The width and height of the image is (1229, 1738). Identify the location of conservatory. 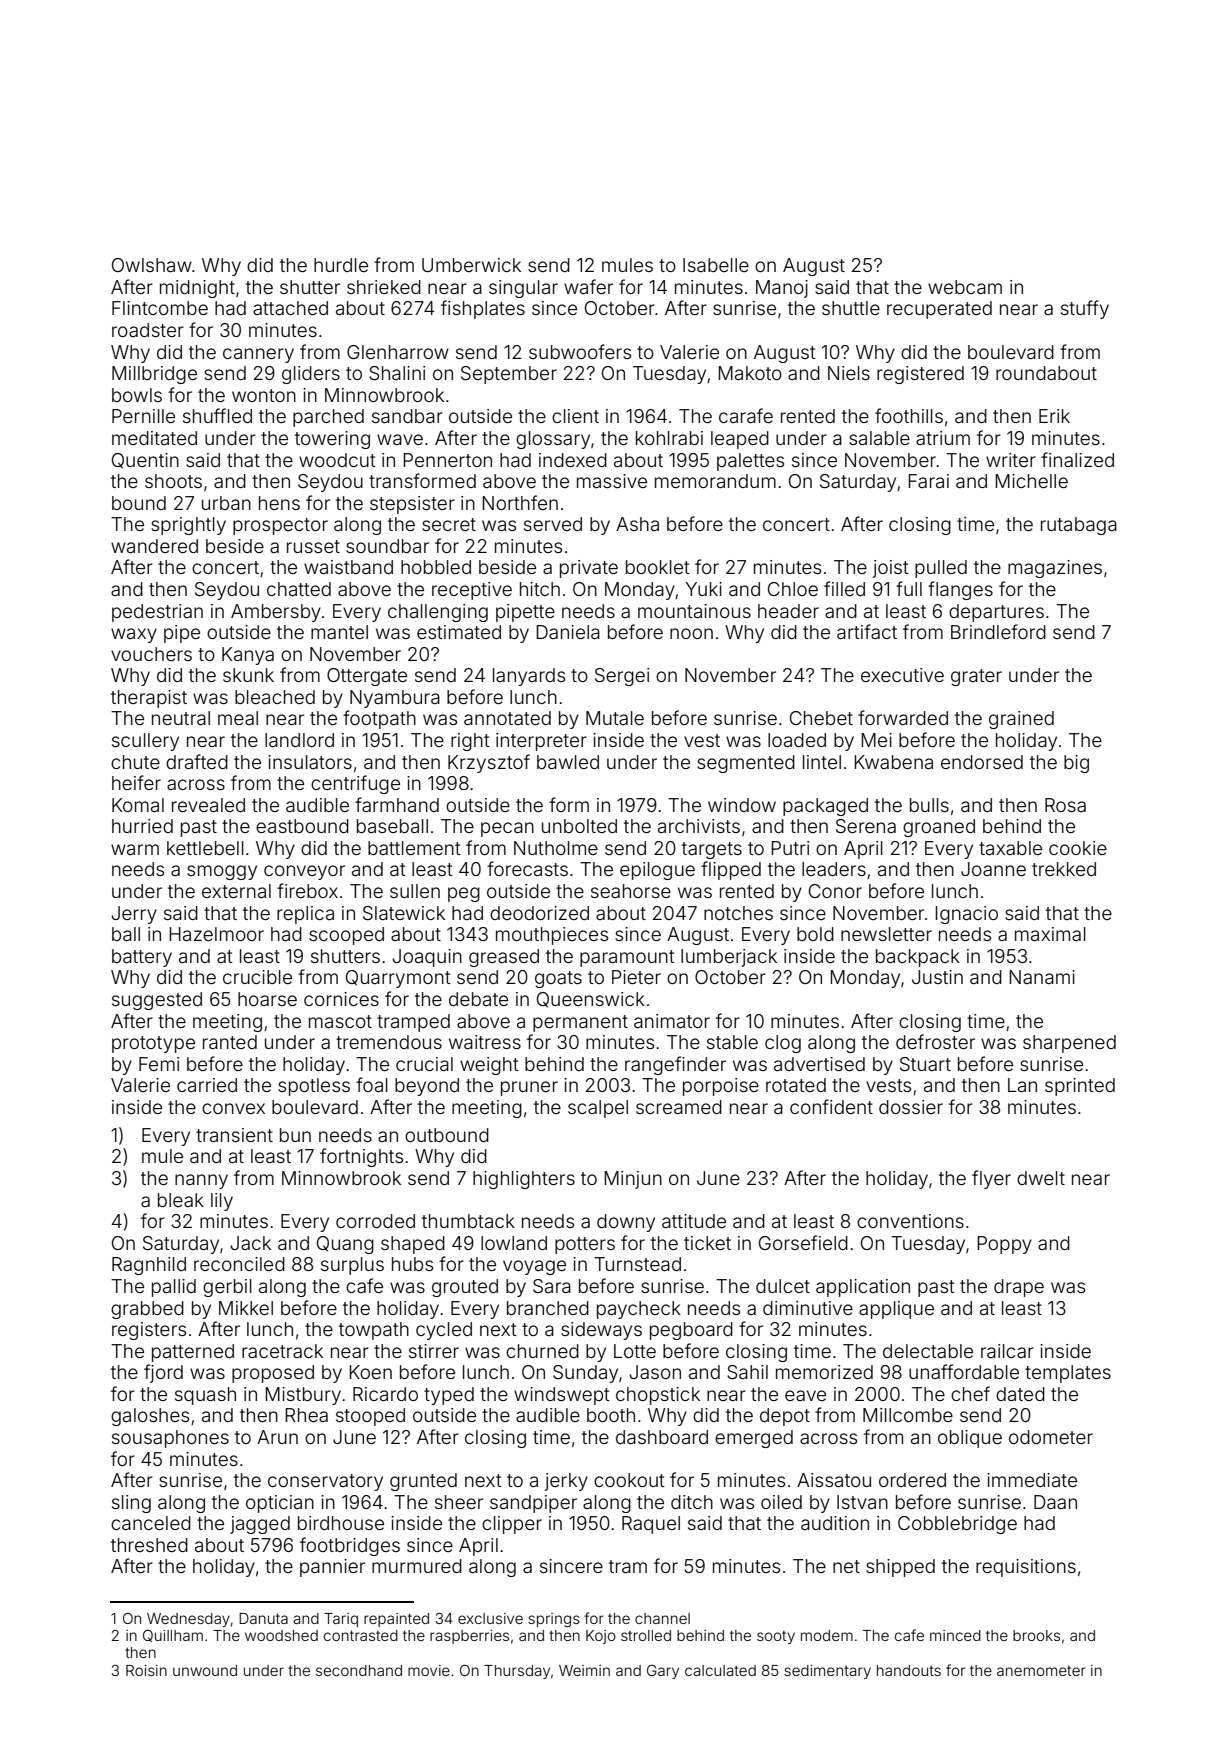
(325, 1482).
